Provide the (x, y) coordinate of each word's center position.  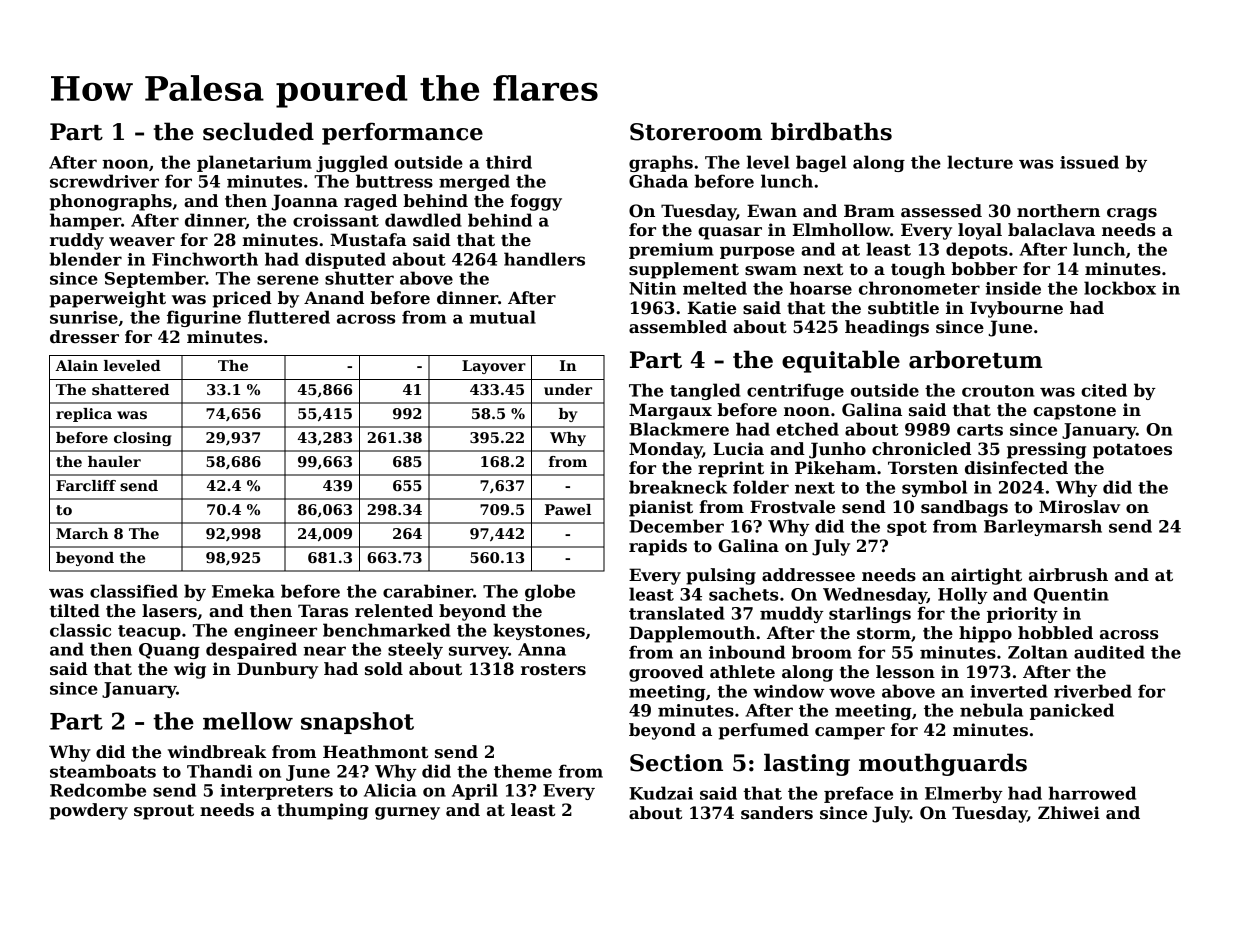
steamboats (103, 771)
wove (852, 693)
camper (850, 733)
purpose (757, 252)
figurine (204, 318)
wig (190, 670)
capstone (1074, 412)
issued (1089, 162)
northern (1058, 211)
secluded (258, 131)
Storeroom (696, 132)
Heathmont (375, 752)
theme (523, 771)
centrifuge (795, 391)
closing (143, 439)
